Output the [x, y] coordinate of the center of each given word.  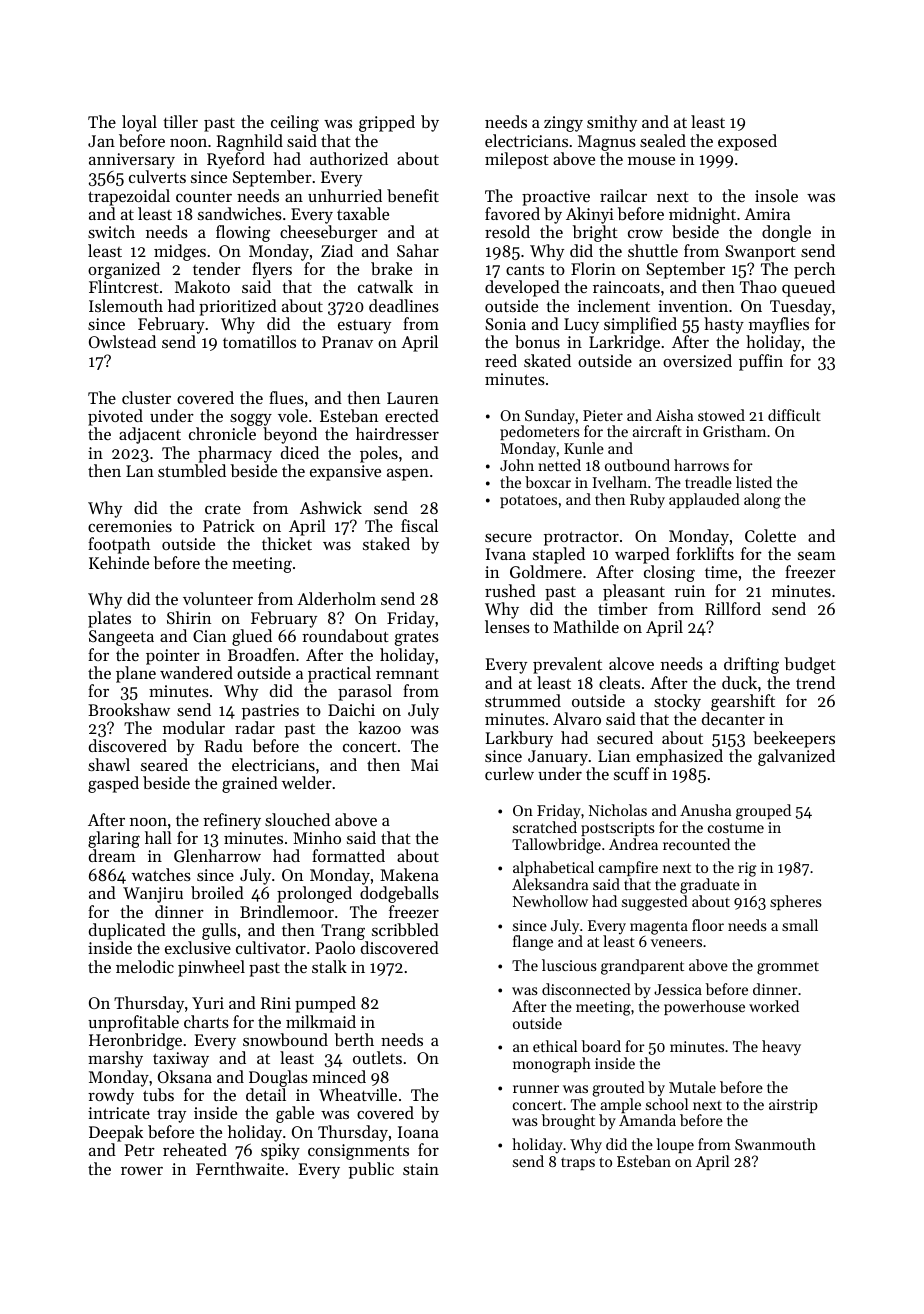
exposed [747, 142]
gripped [387, 123]
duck [739, 682]
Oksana [185, 1076]
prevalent [567, 665]
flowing [243, 233]
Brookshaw [129, 709]
